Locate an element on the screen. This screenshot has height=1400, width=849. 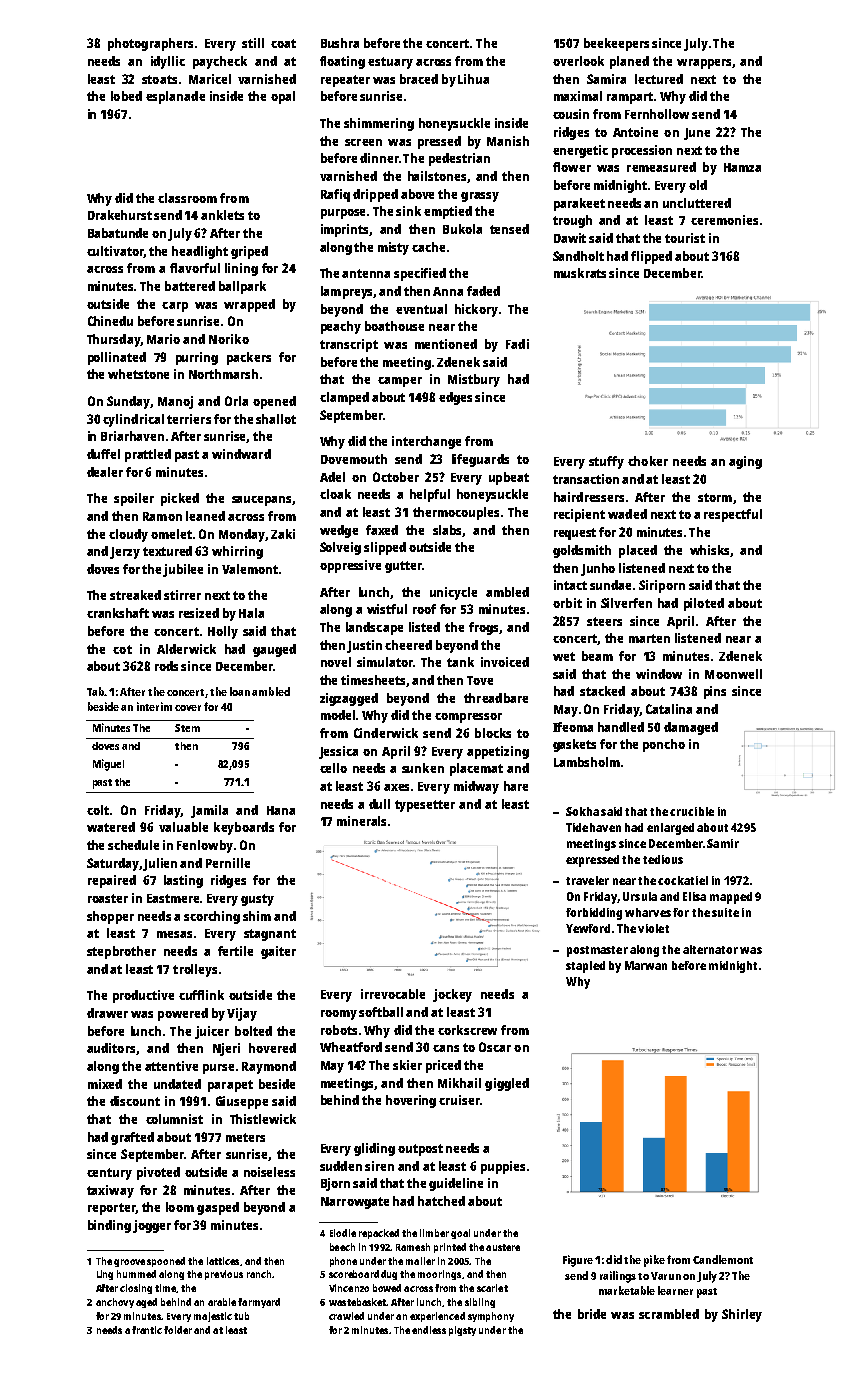
photographers is located at coordinates (150, 44).
